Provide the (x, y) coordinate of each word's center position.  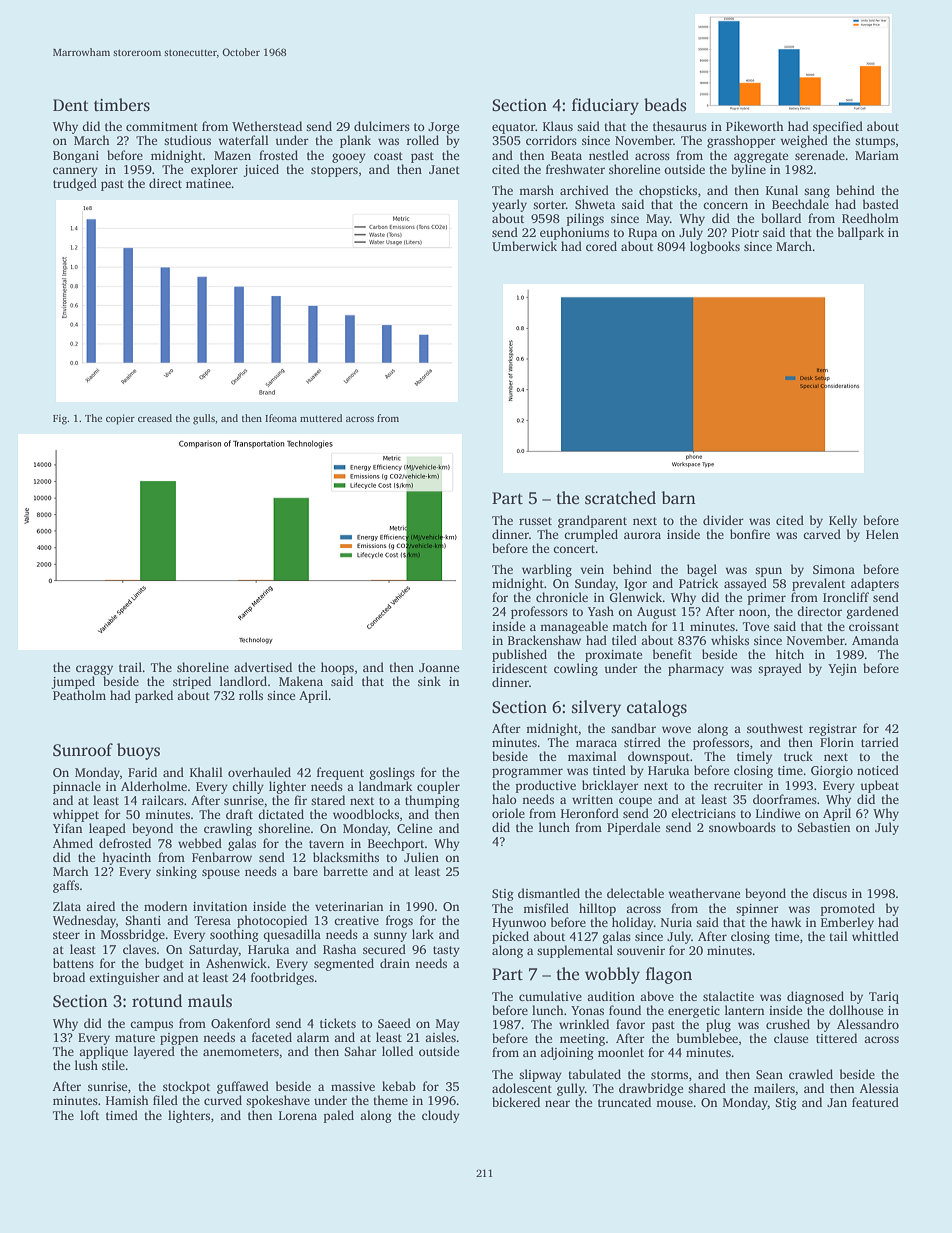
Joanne (439, 667)
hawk (786, 922)
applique (103, 1052)
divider (723, 520)
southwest (775, 728)
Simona (834, 569)
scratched (620, 498)
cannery (75, 172)
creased (155, 418)
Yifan (67, 828)
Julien (421, 857)
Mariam (877, 155)
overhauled (259, 772)
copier (120, 419)
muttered (321, 418)
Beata (566, 155)
